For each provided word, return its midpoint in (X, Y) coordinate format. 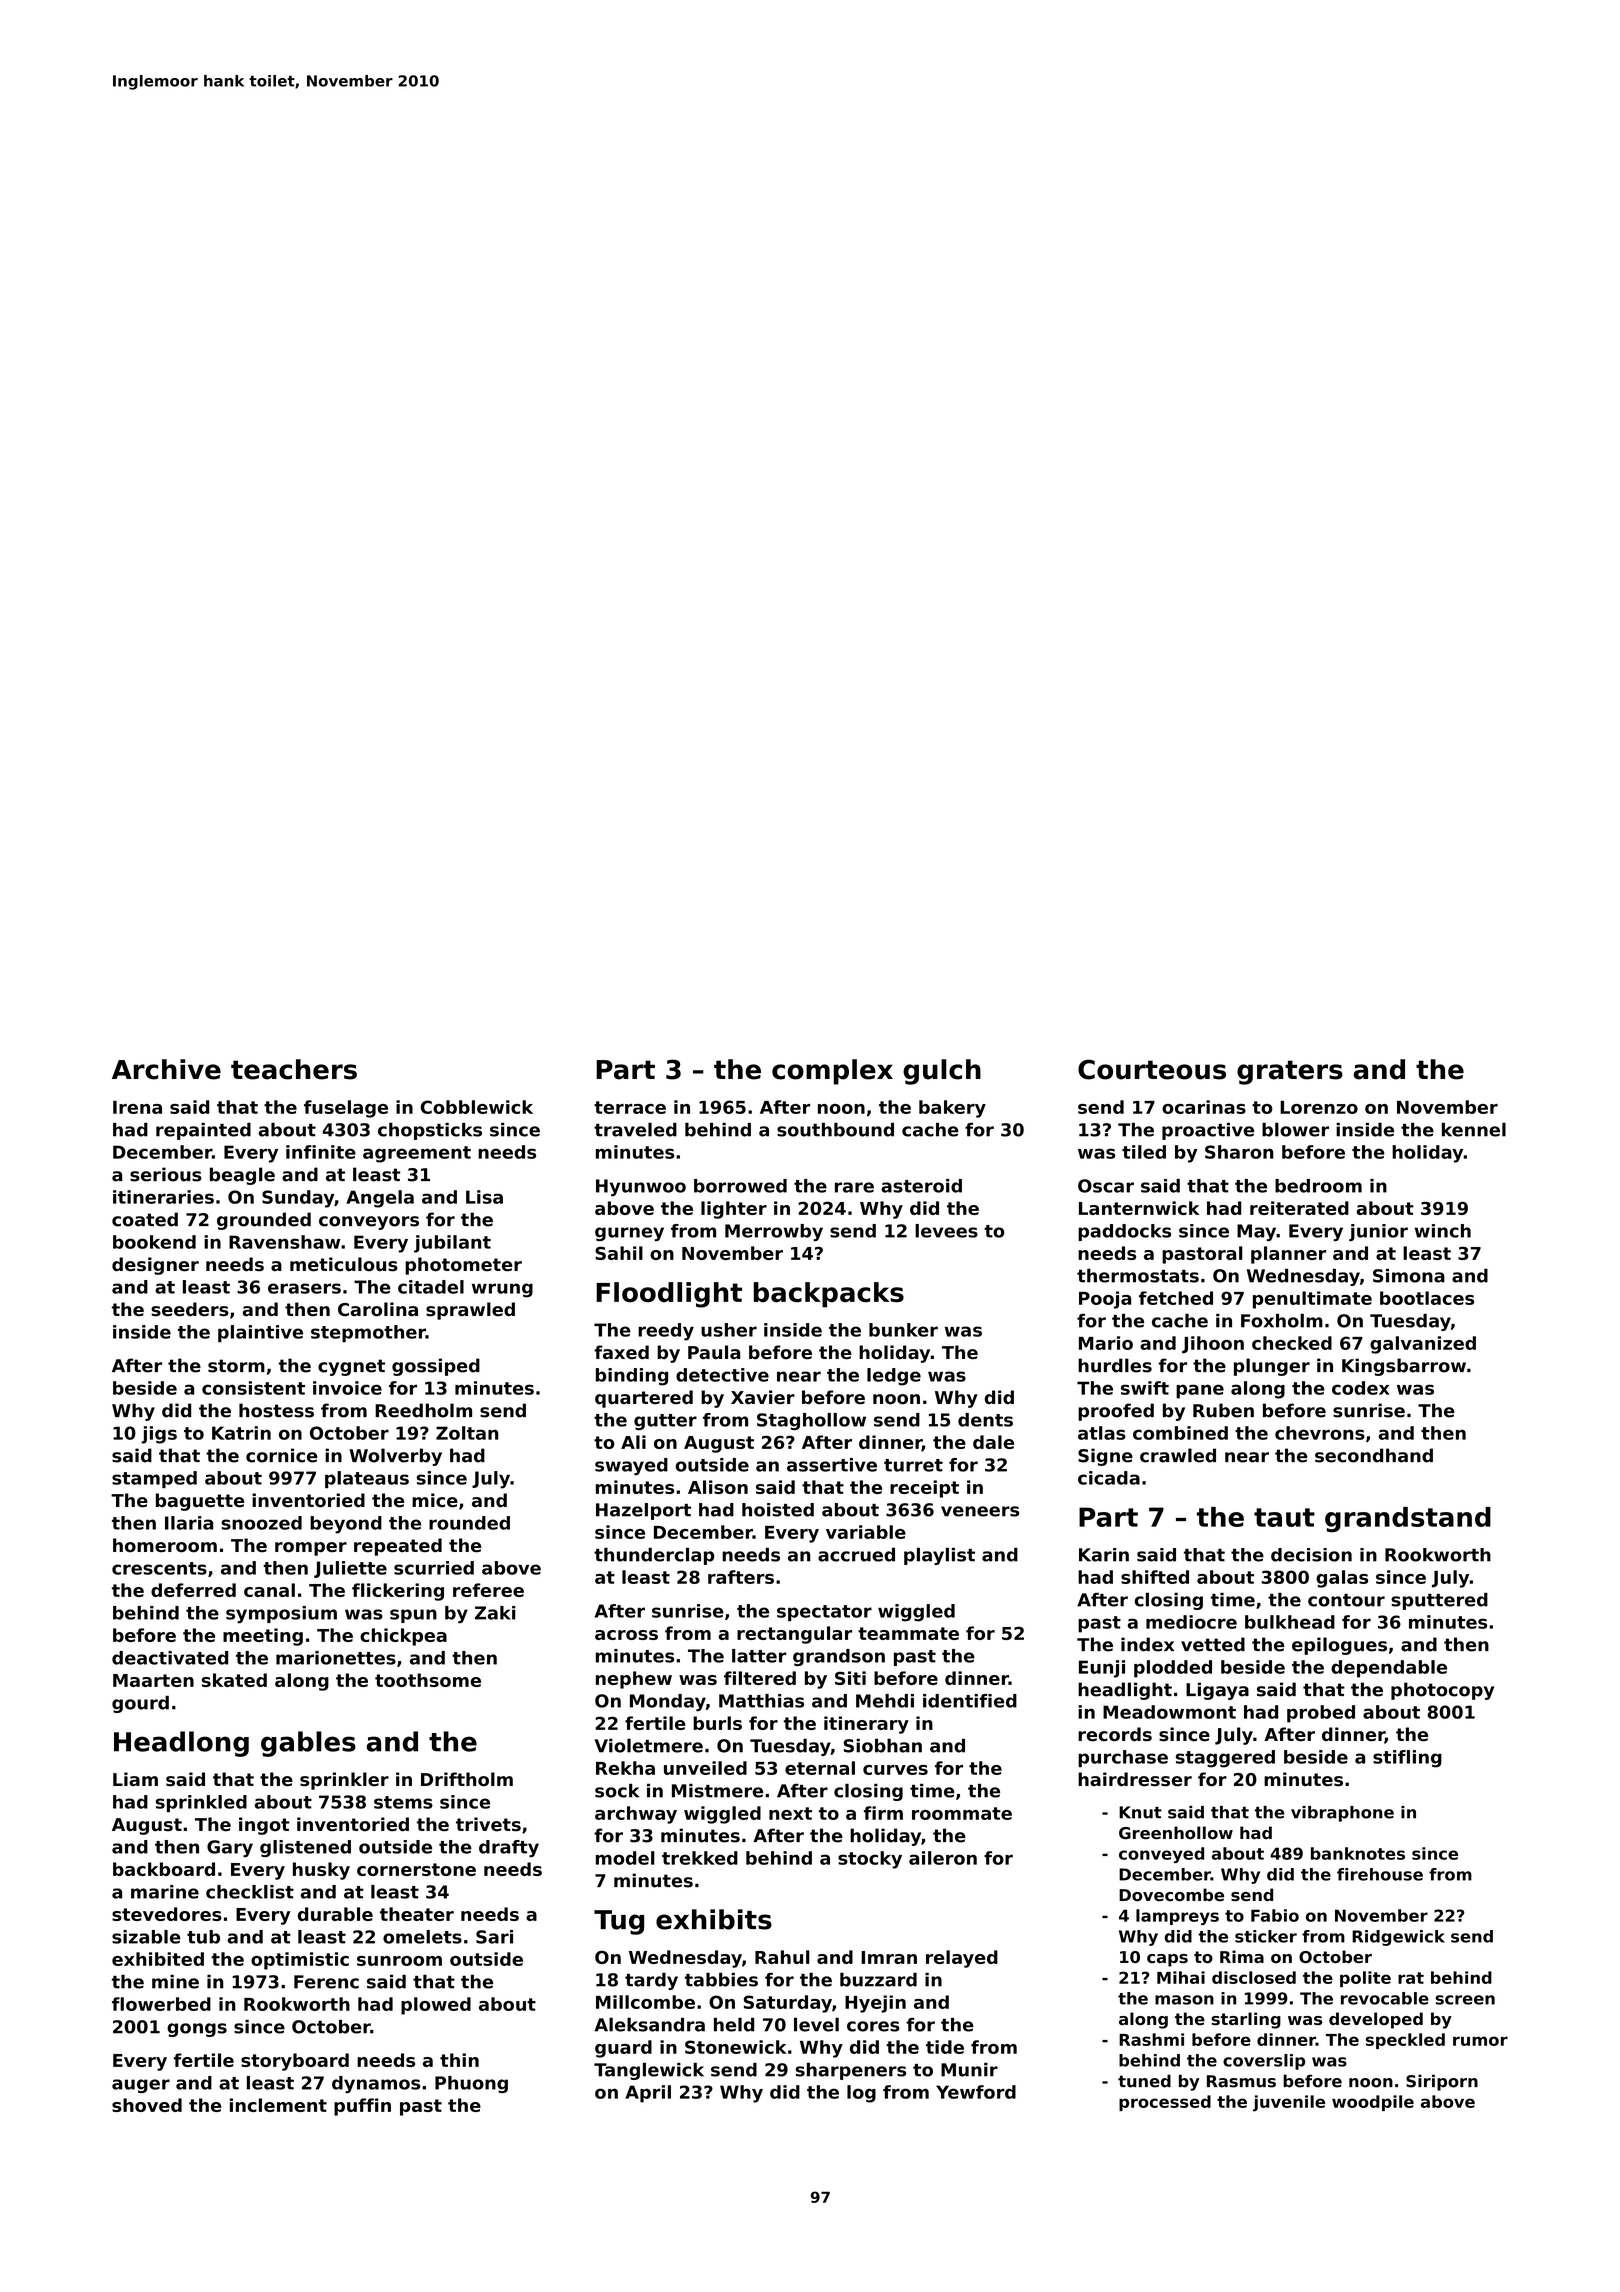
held (734, 2025)
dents (985, 1420)
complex (832, 1072)
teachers (294, 1069)
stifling (1407, 1759)
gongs (197, 2030)
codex (1360, 1388)
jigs (159, 1435)
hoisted (778, 1510)
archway (636, 1815)
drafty (509, 1848)
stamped (154, 1479)
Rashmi (1151, 2039)
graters (1290, 1072)
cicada (1109, 1478)
